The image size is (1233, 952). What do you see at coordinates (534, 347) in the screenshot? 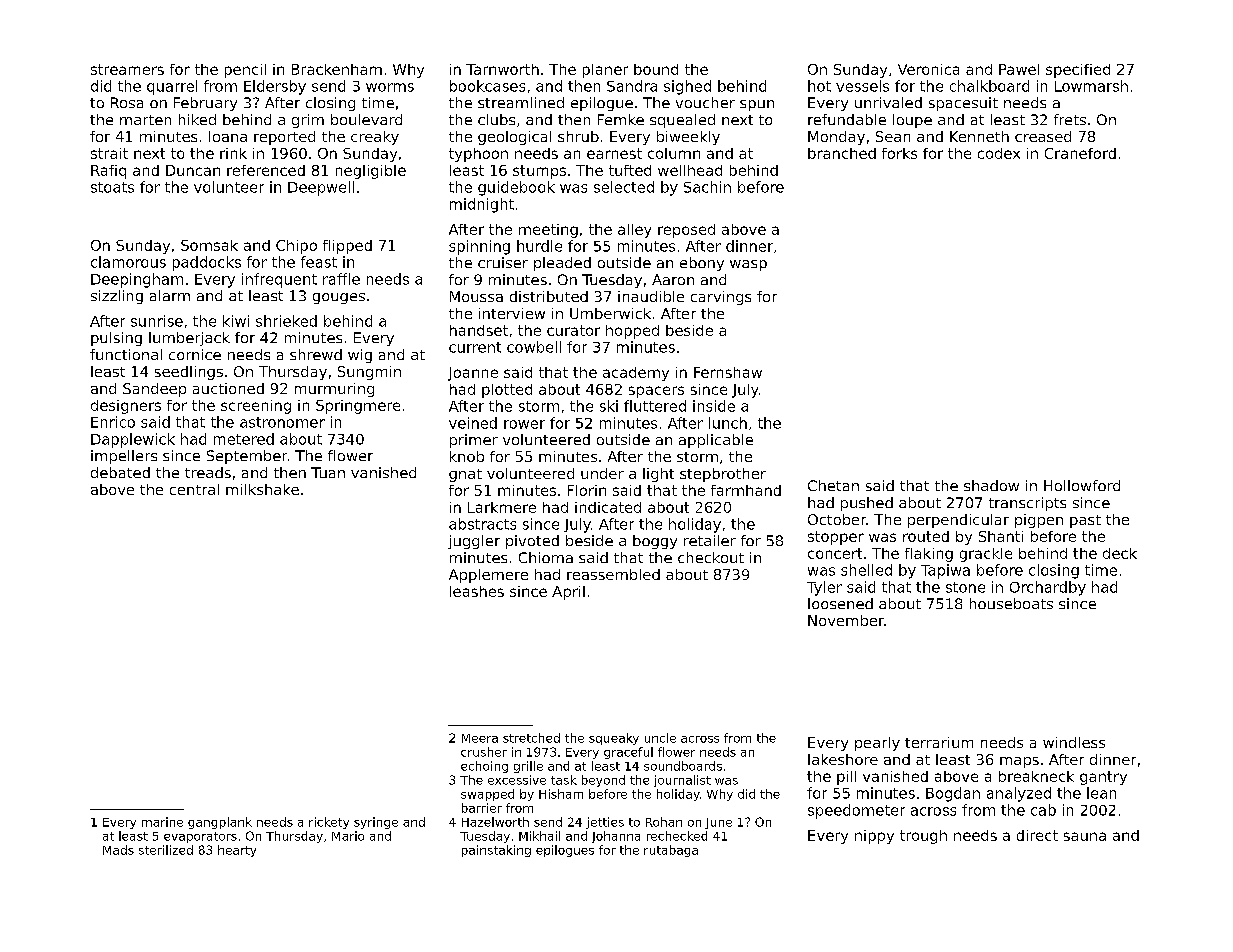
I see `cowbell` at bounding box center [534, 347].
